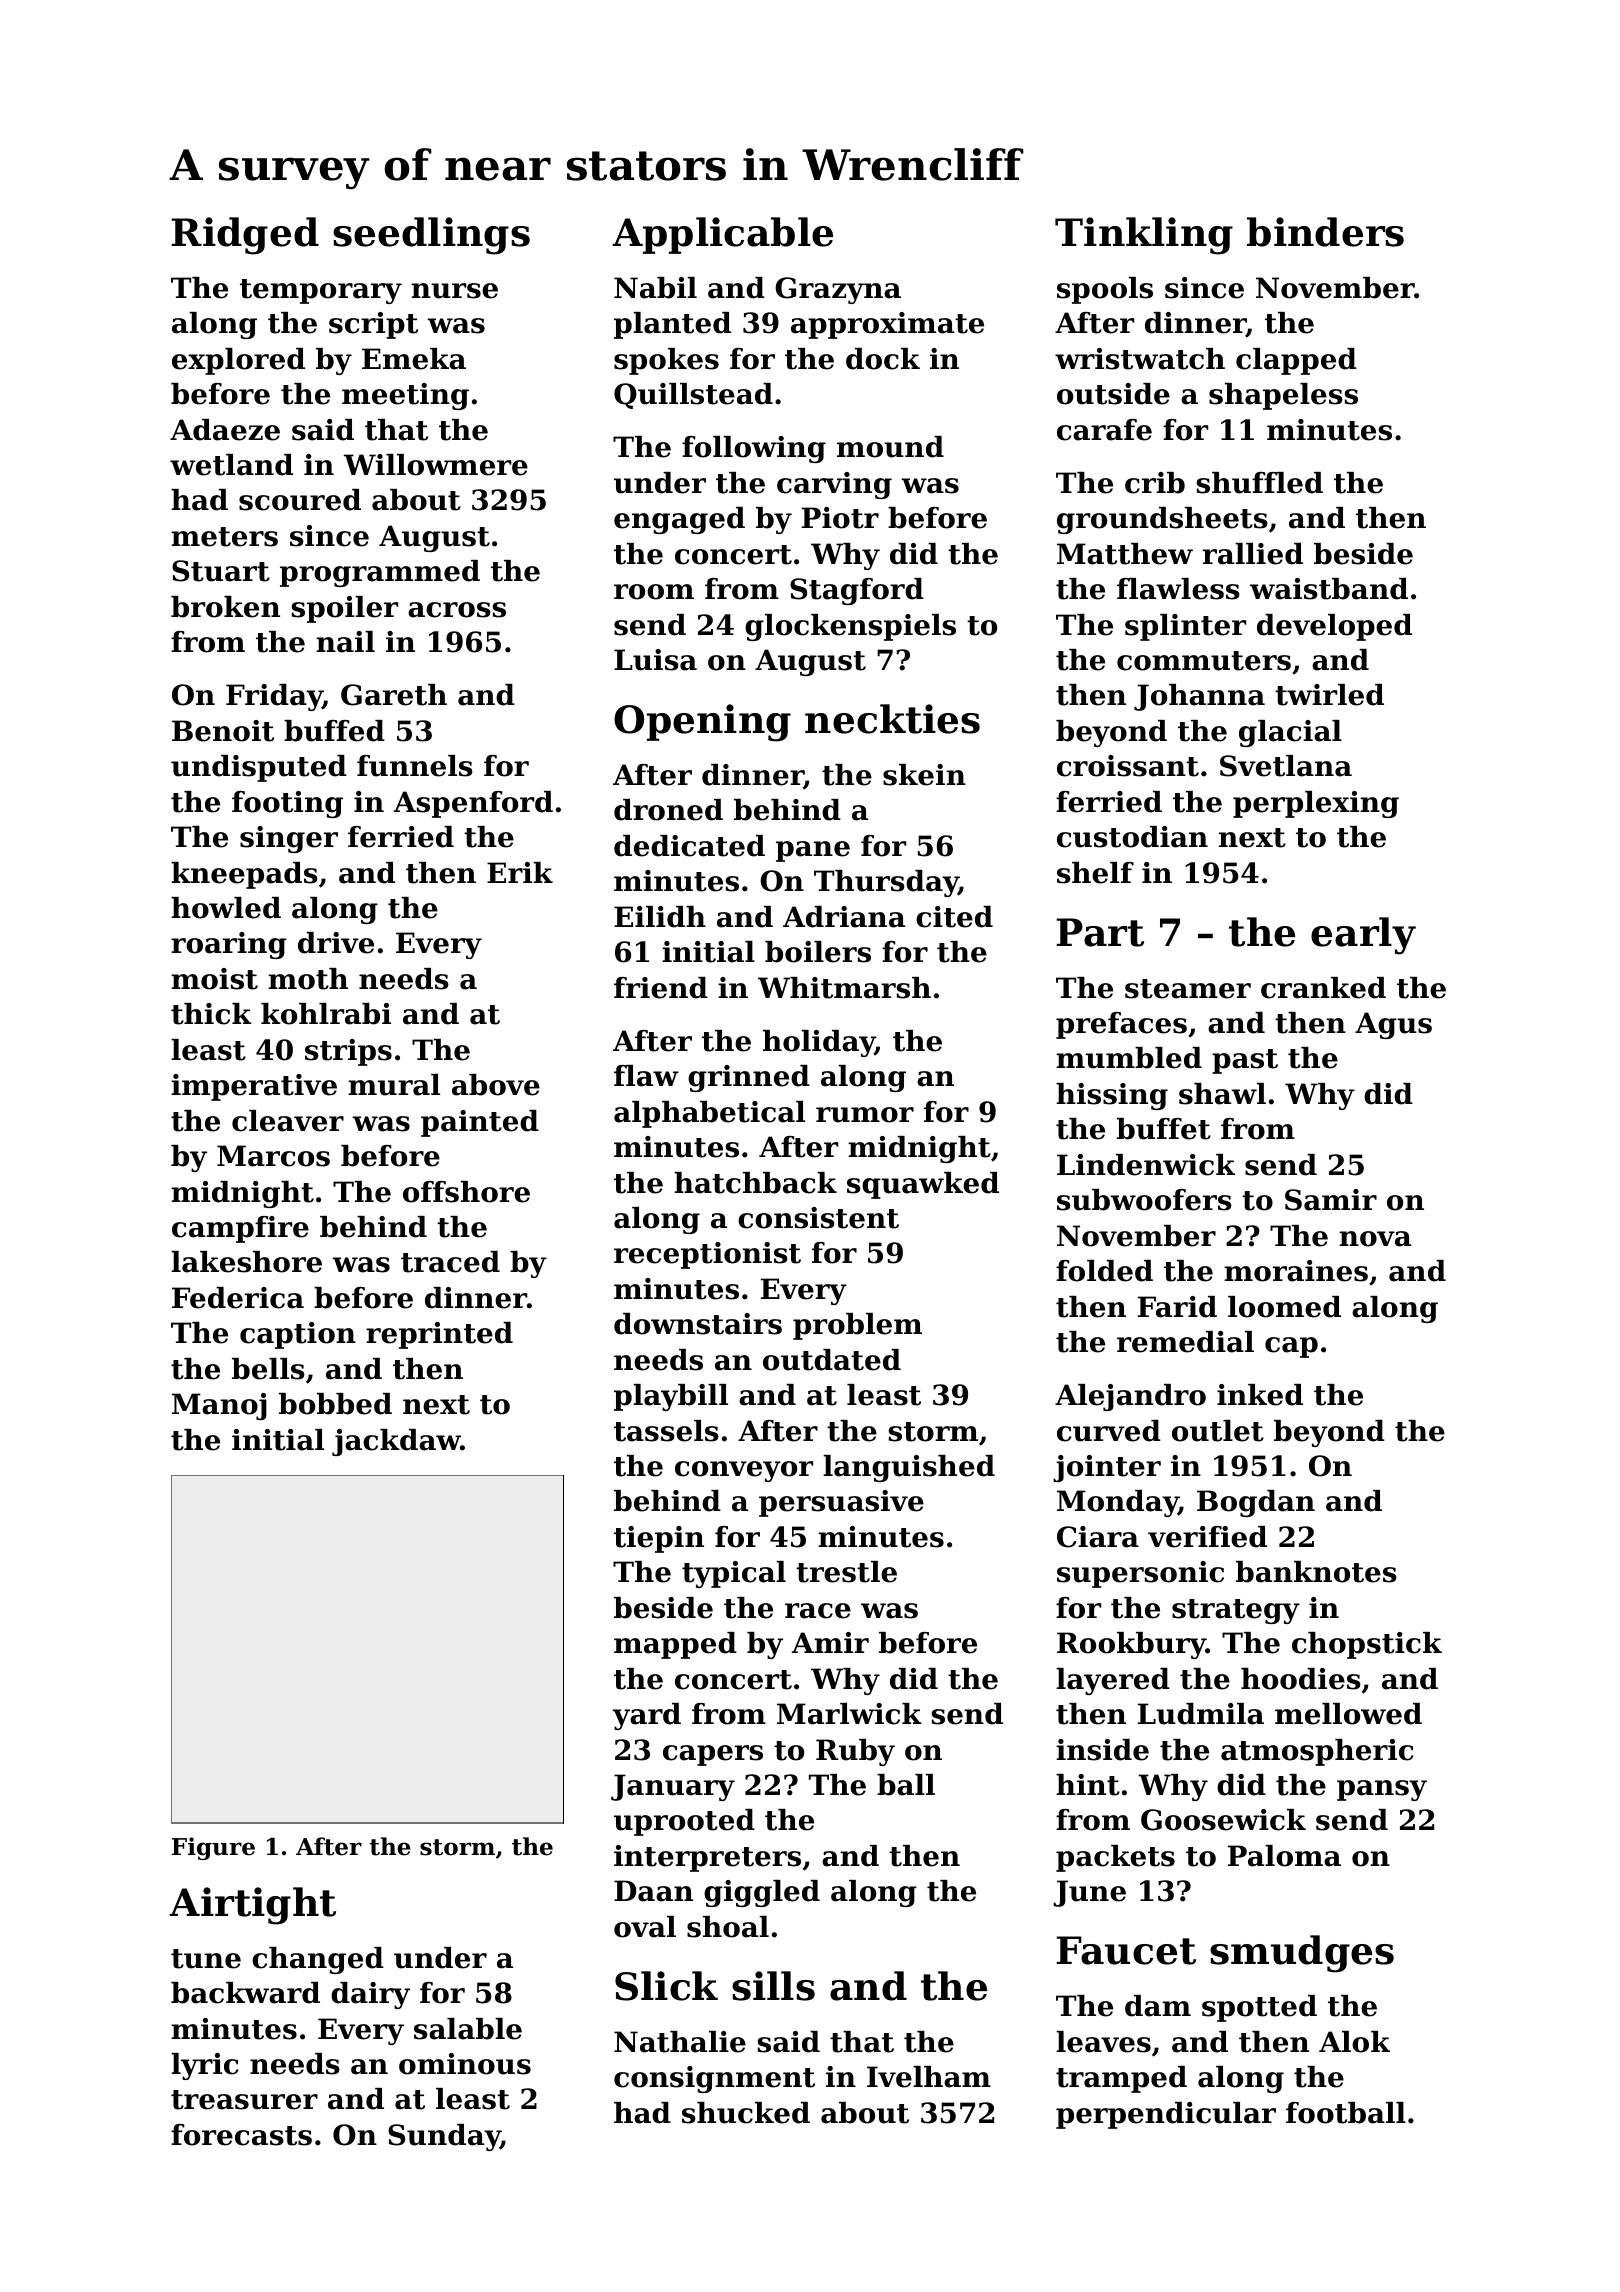 This screenshot has width=1620, height=2292. What do you see at coordinates (846, 1572) in the screenshot?
I see `trestle` at bounding box center [846, 1572].
